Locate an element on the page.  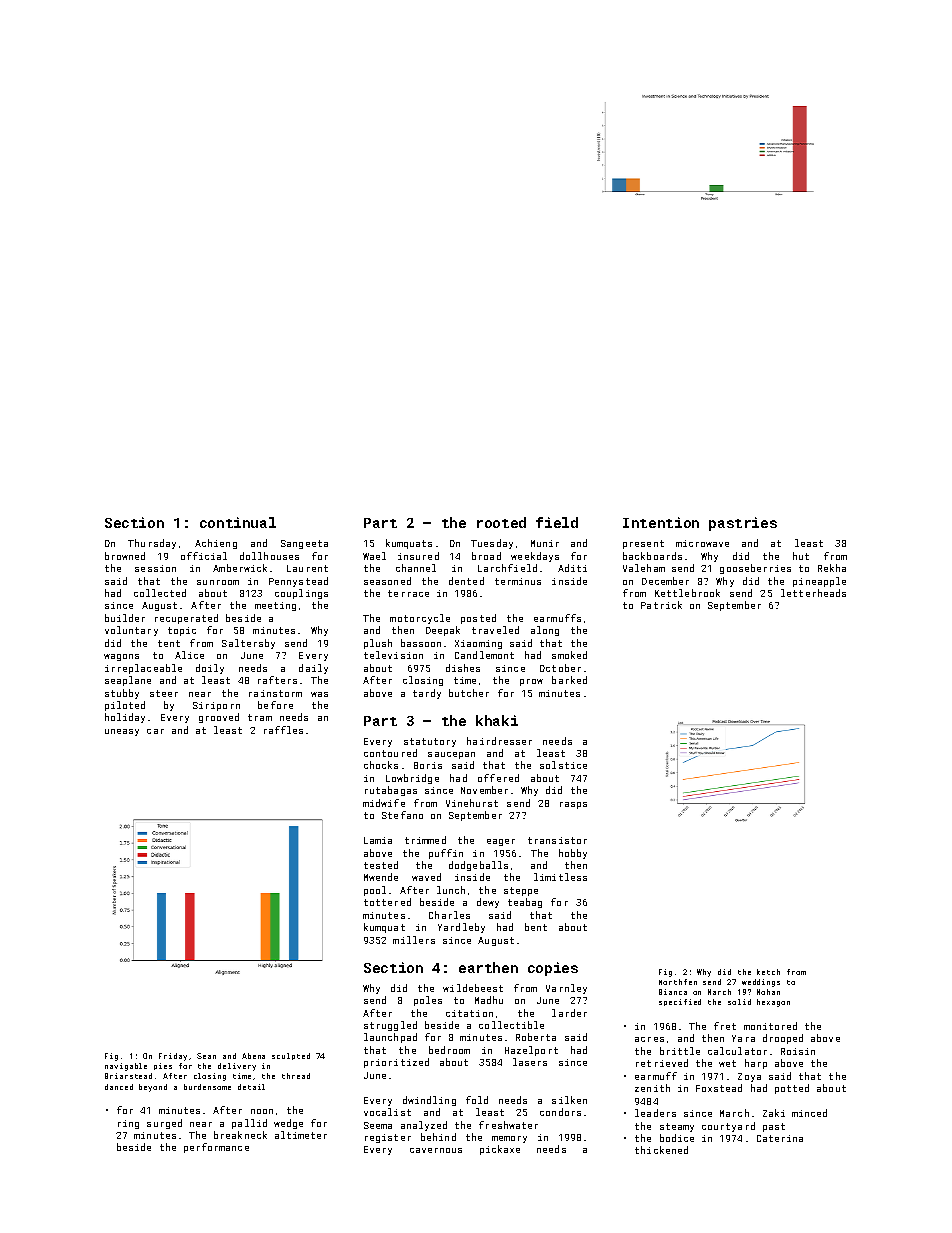
Kettlebrook is located at coordinates (687, 593).
